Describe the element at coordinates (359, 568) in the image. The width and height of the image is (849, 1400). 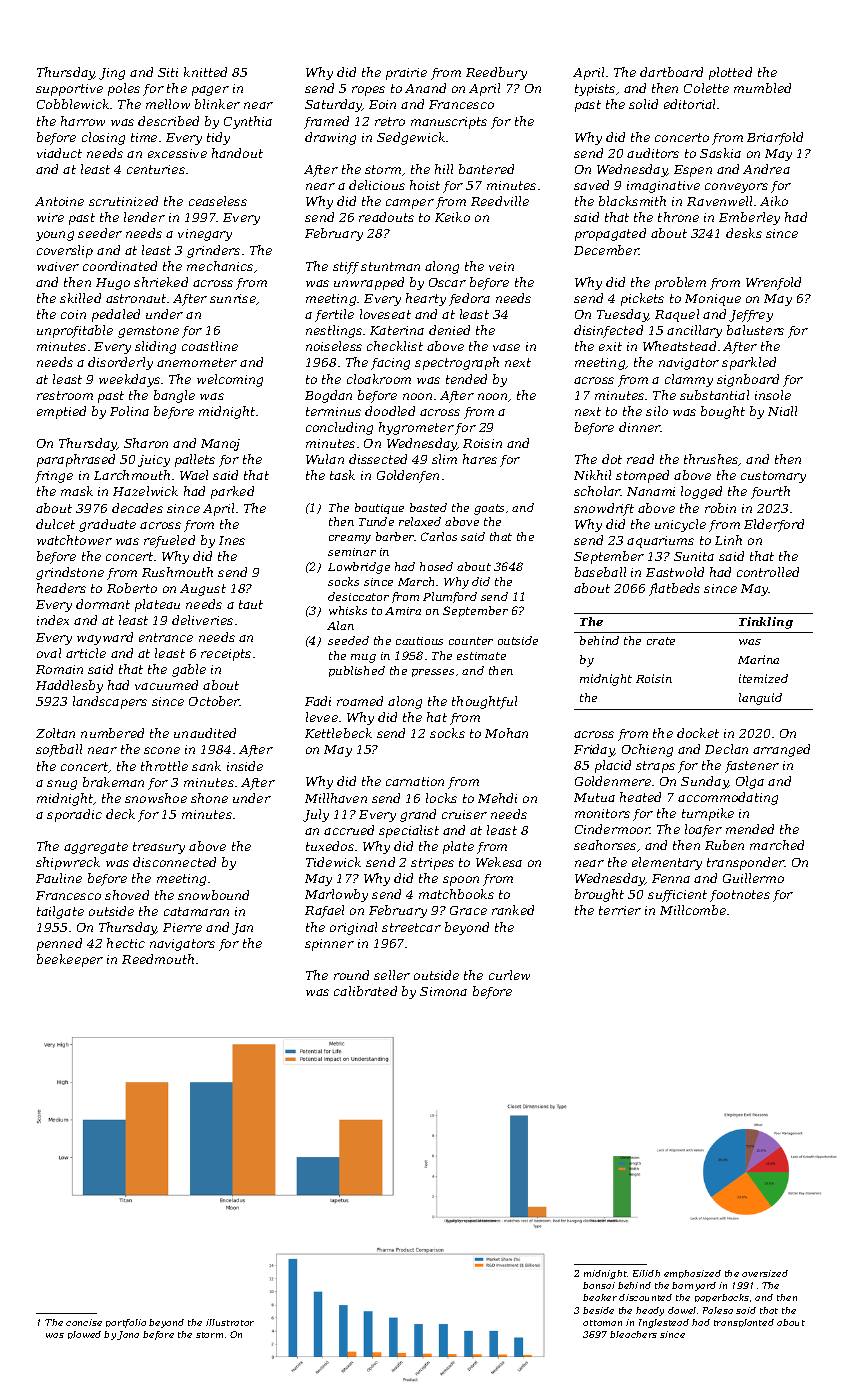
I see `Lowbridge` at that location.
